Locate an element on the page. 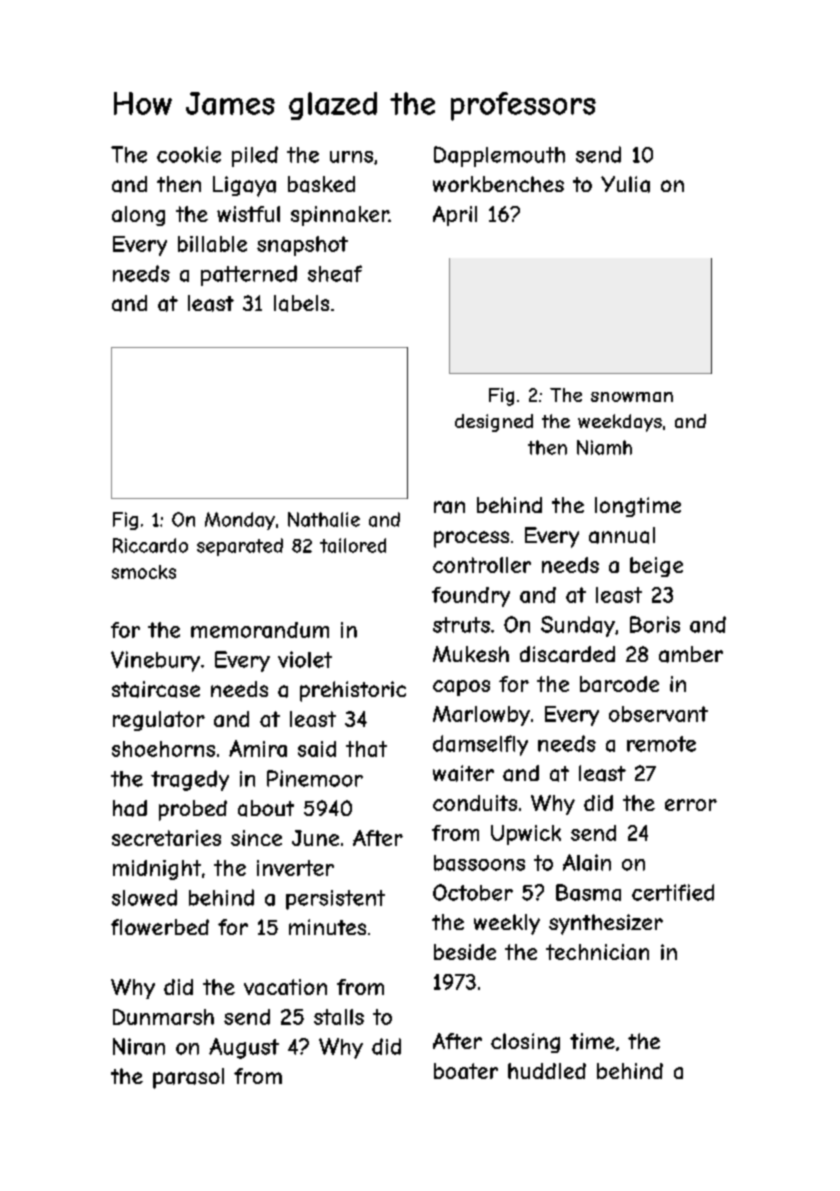 The width and height of the image is (840, 1191). Niran is located at coordinates (139, 1046).
